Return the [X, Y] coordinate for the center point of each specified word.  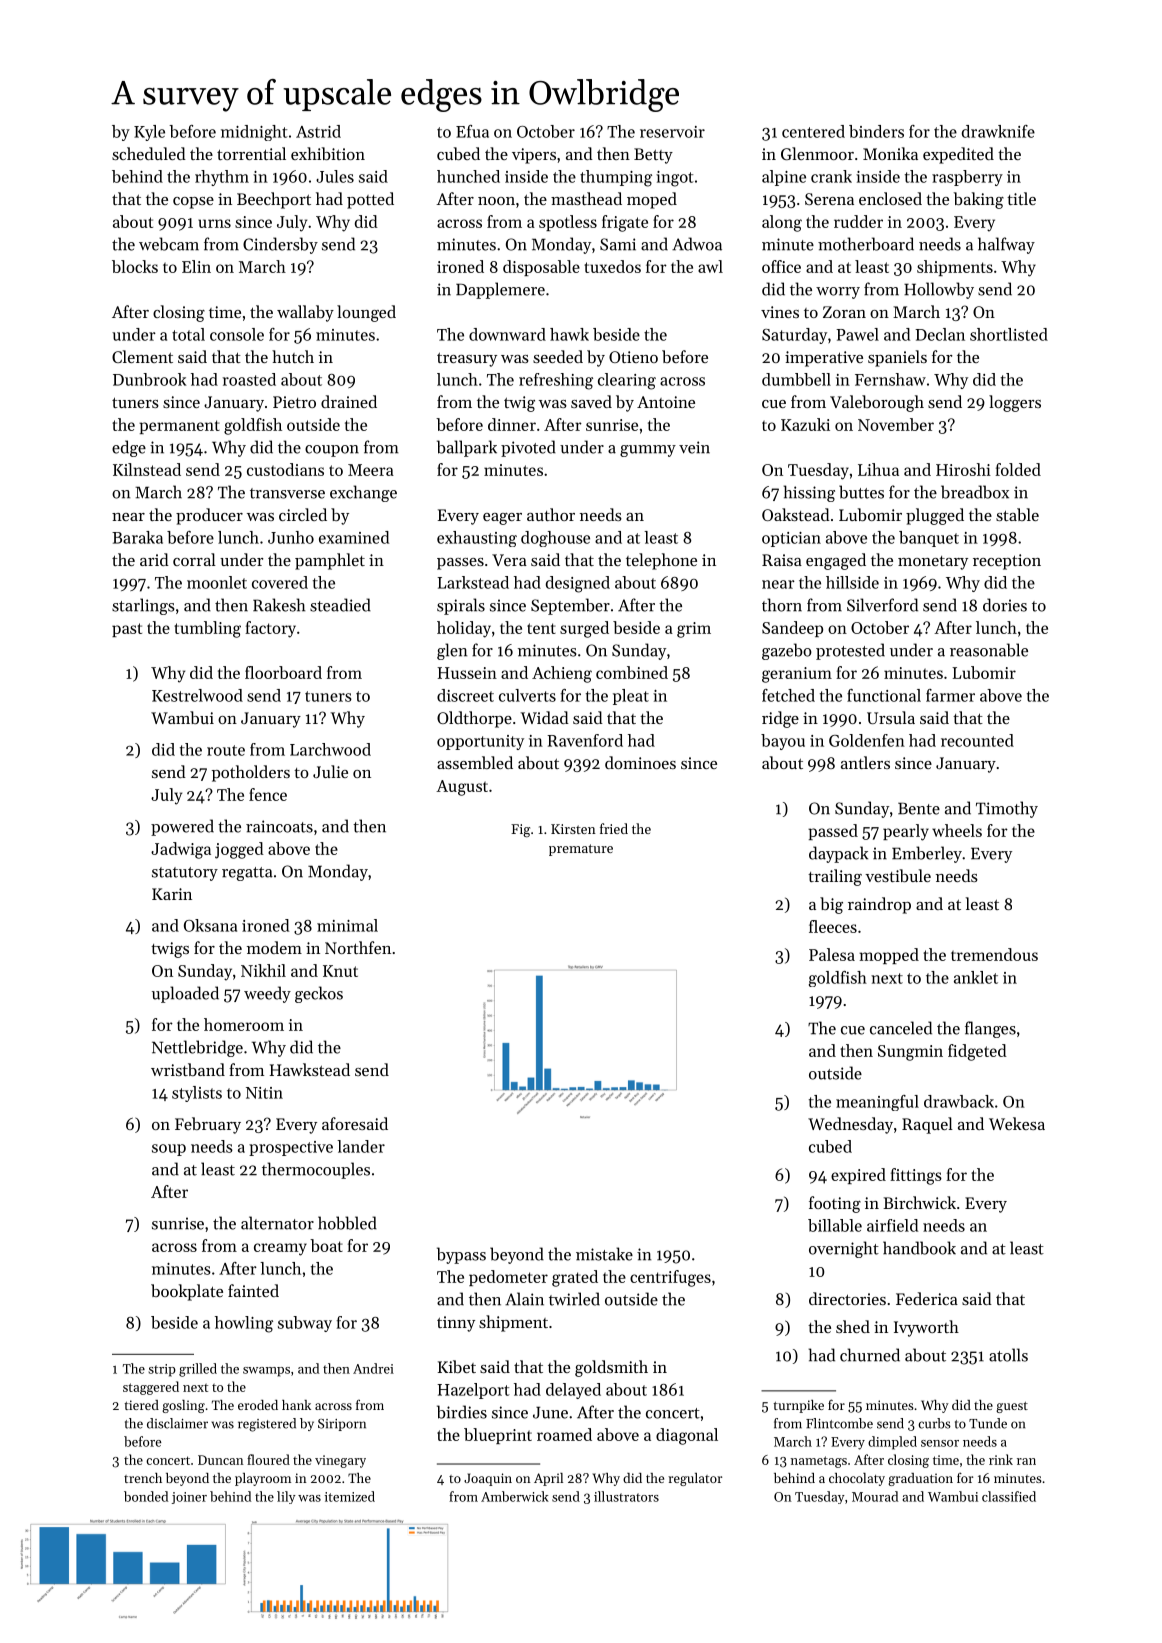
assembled [475, 762]
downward [507, 334]
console [237, 334]
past [127, 630]
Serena [829, 199]
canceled [901, 1028]
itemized [350, 1496]
